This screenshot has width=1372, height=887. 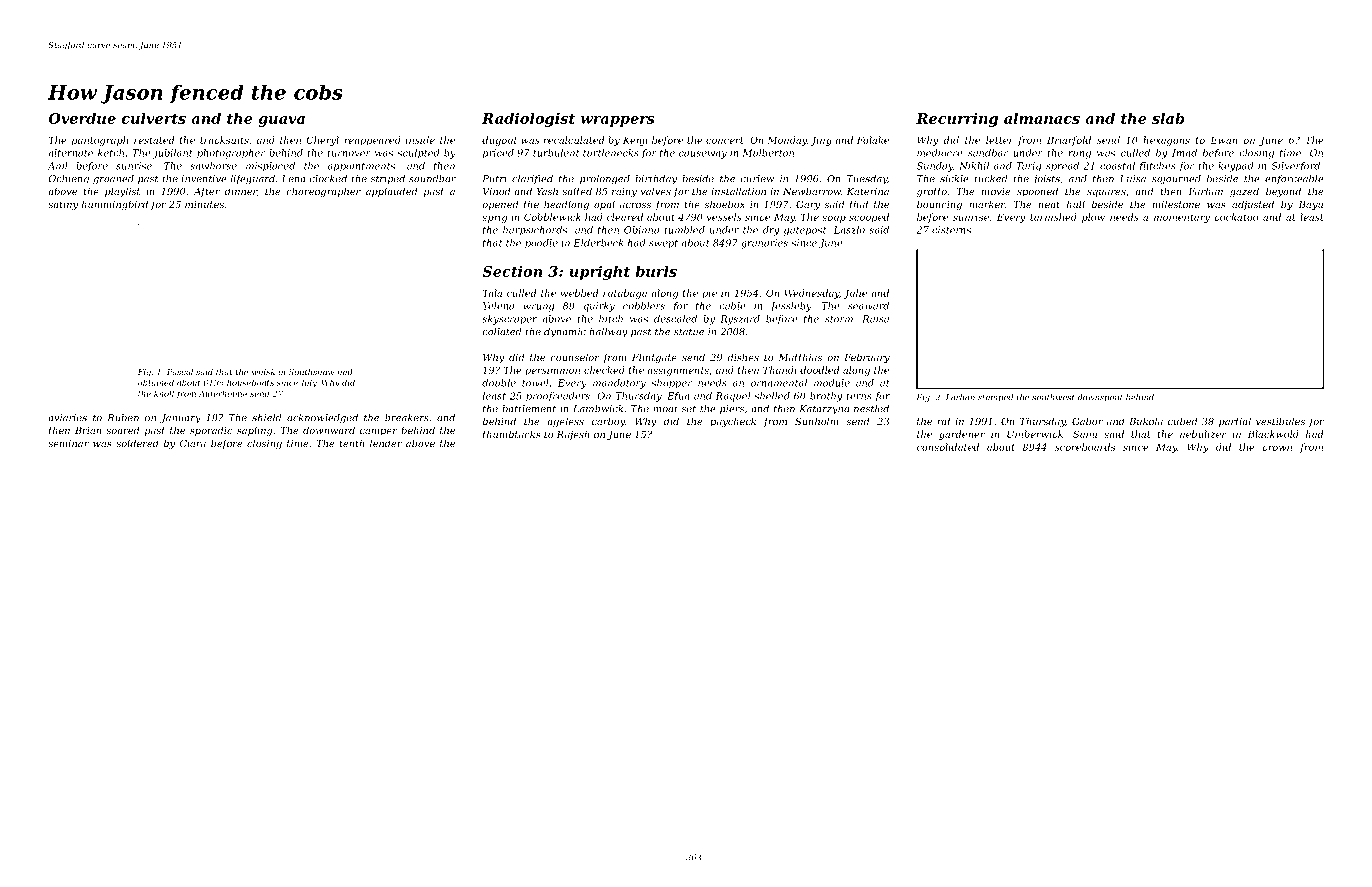 I want to click on Bayu, so click(x=1311, y=205).
